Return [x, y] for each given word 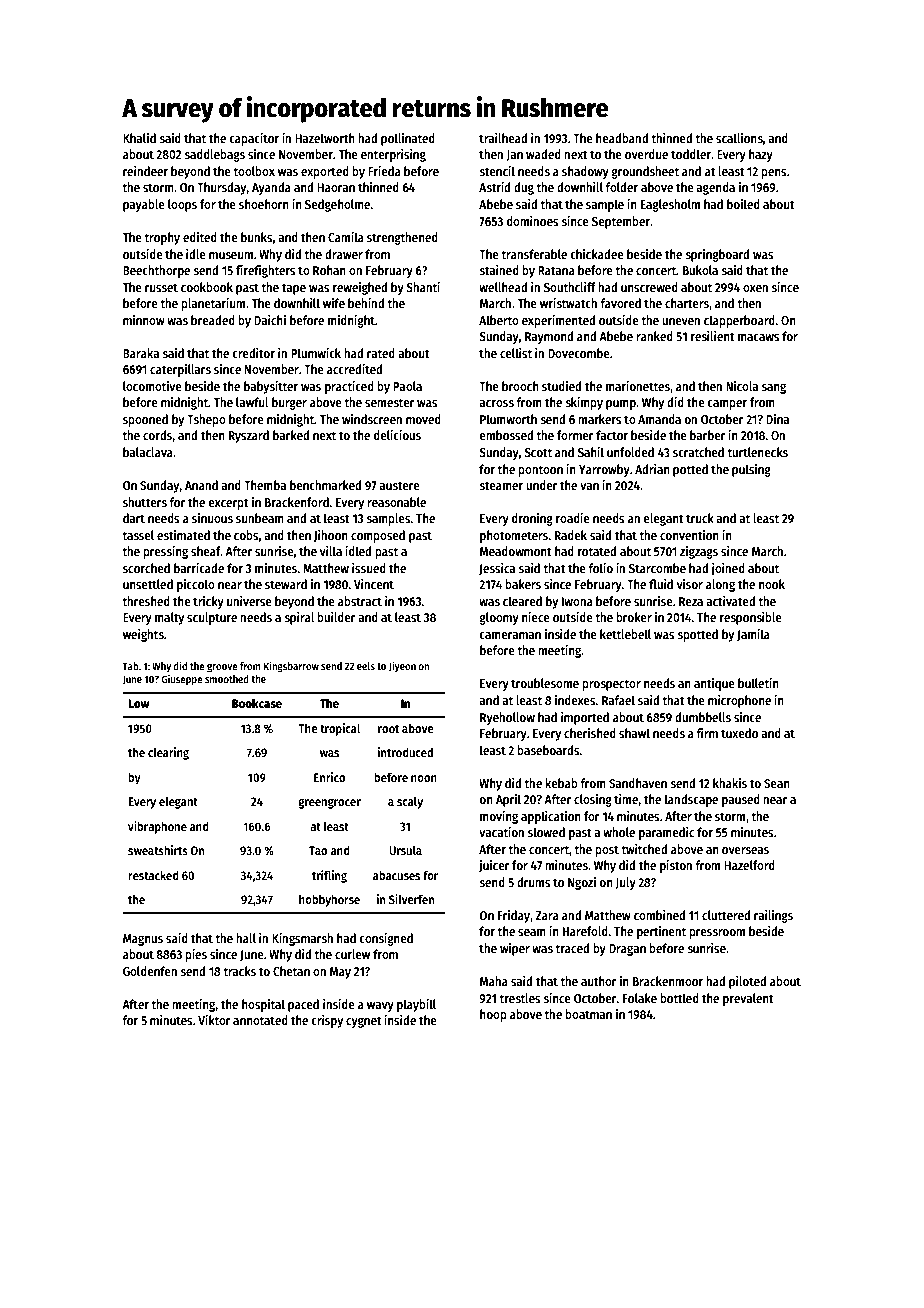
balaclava [148, 452]
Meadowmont [516, 551]
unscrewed [649, 287]
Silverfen [411, 899]
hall [246, 938]
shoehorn [264, 204]
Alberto [499, 320]
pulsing [751, 470]
